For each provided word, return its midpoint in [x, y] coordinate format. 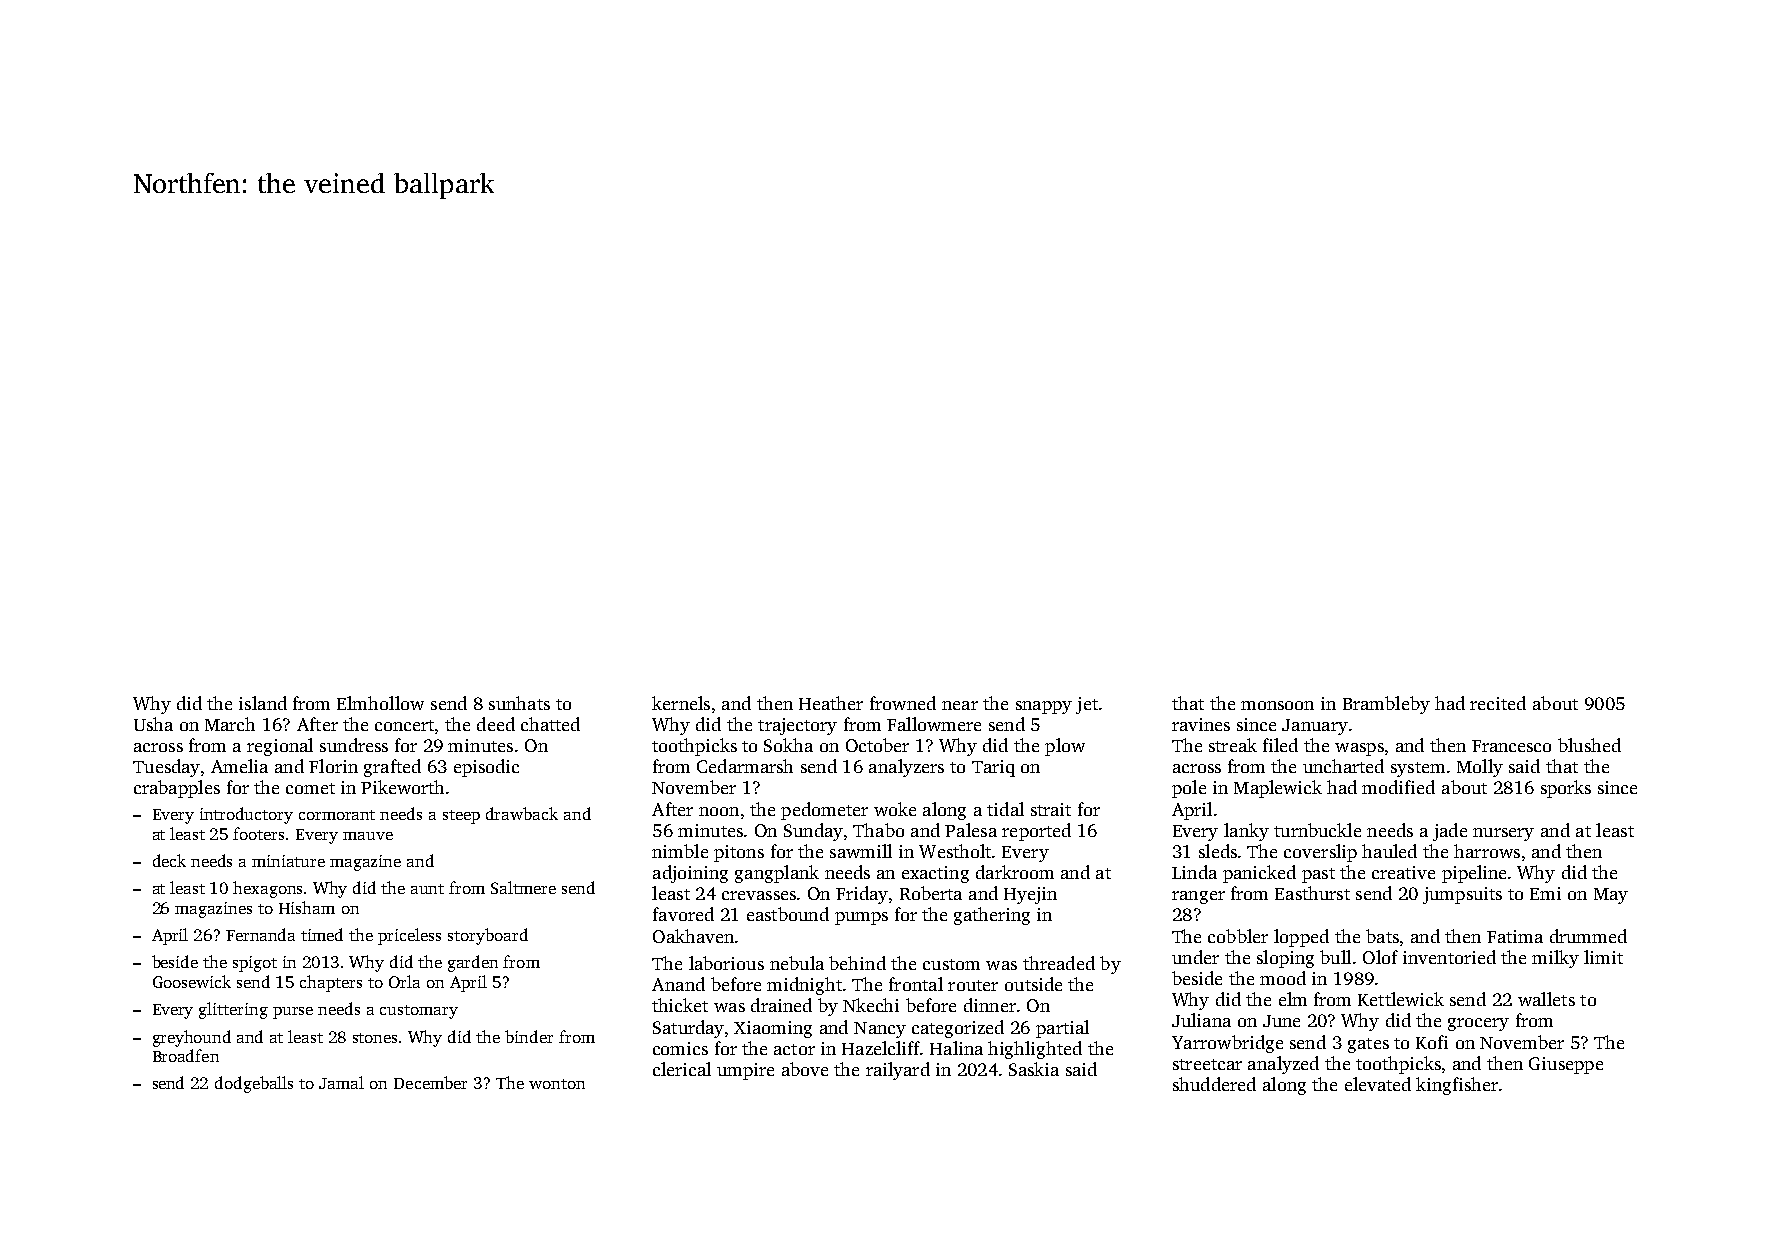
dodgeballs [254, 1084]
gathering [992, 916]
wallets [1546, 999]
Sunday [813, 832]
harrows [1487, 851]
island [263, 703]
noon [719, 811]
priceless [409, 936]
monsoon [1277, 705]
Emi [1545, 893]
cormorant [337, 815]
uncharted [1343, 766]
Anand [678, 984]
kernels [681, 703]
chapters [331, 983]
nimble [680, 851]
